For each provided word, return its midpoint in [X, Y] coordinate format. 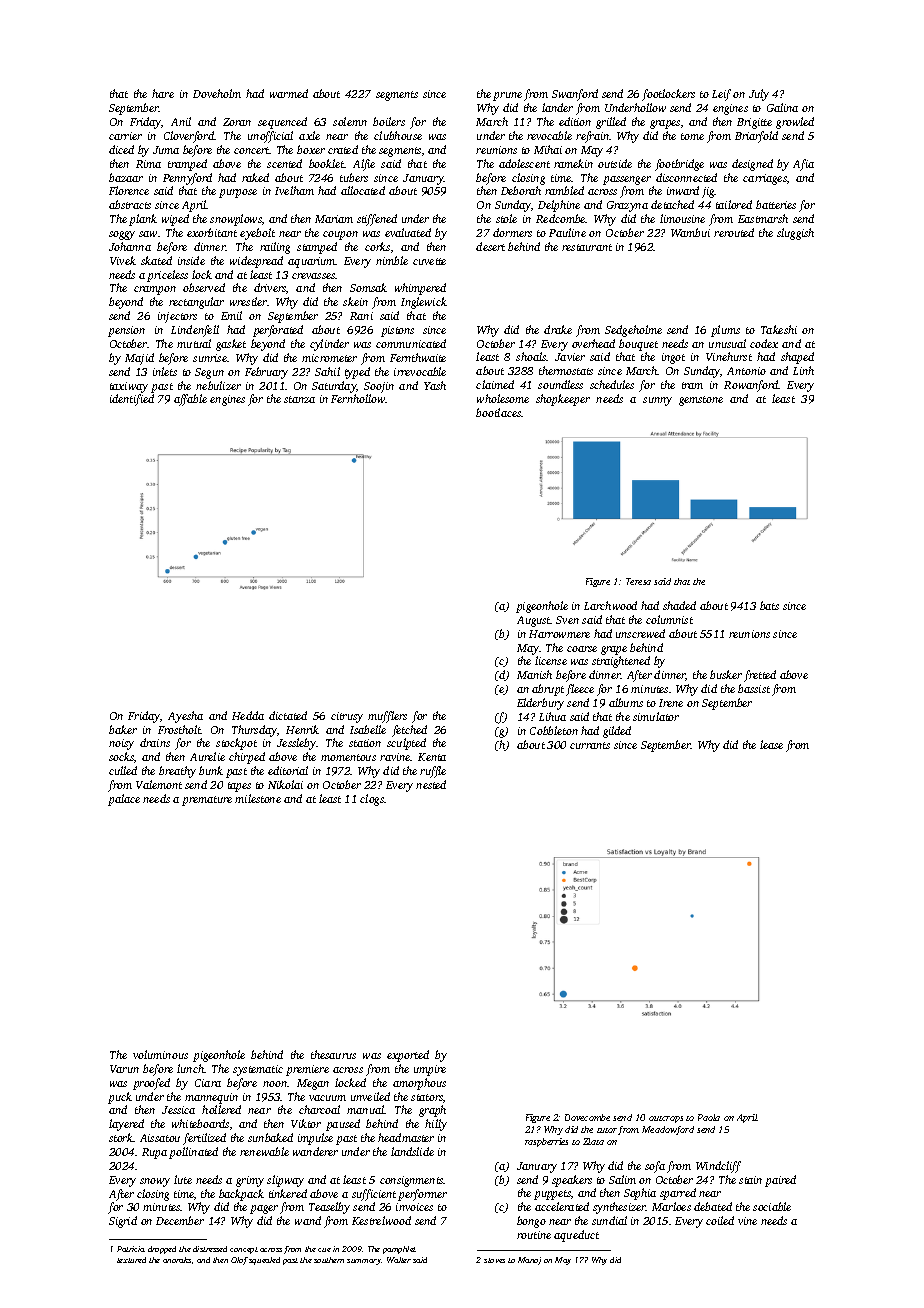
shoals [531, 356]
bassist [754, 688]
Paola [709, 1117]
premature [207, 801]
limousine [682, 218]
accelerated [562, 1206]
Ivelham [294, 190]
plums [725, 331]
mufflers [387, 717]
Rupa [154, 1153]
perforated [278, 331]
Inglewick [424, 303]
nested [431, 784]
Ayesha [185, 717]
